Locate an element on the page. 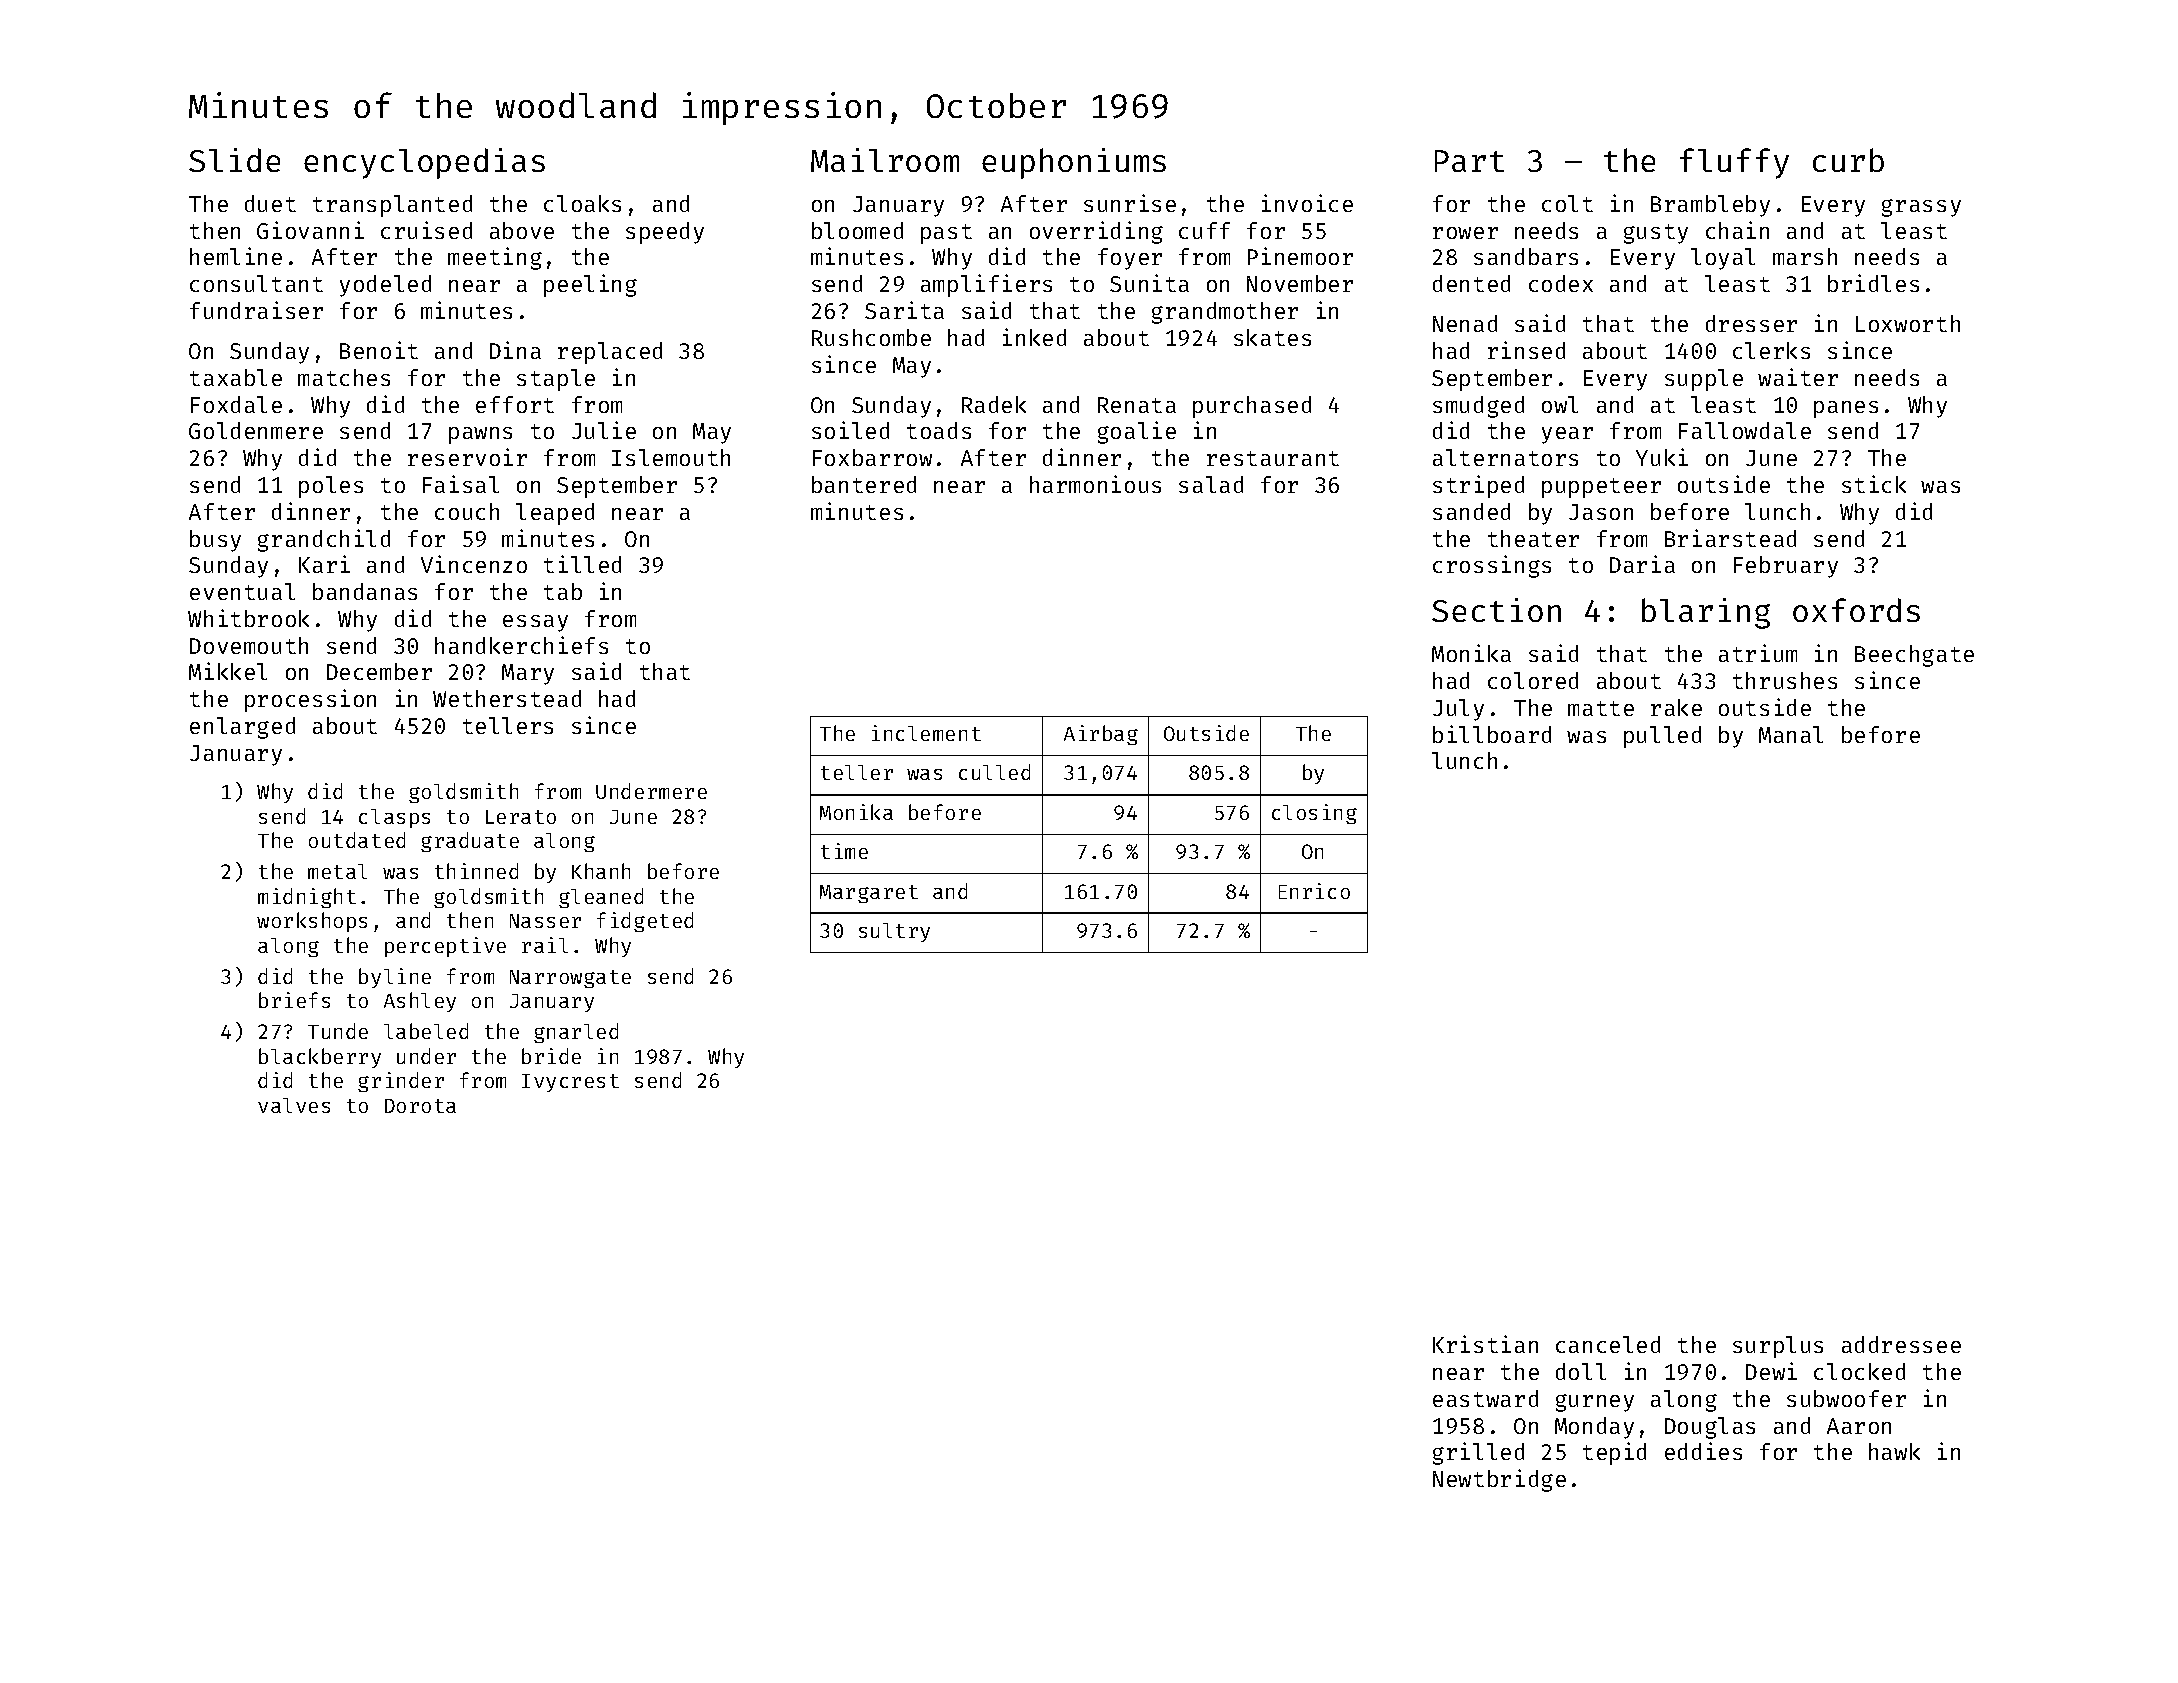 The height and width of the document is (1683, 2178). valves is located at coordinates (294, 1105).
